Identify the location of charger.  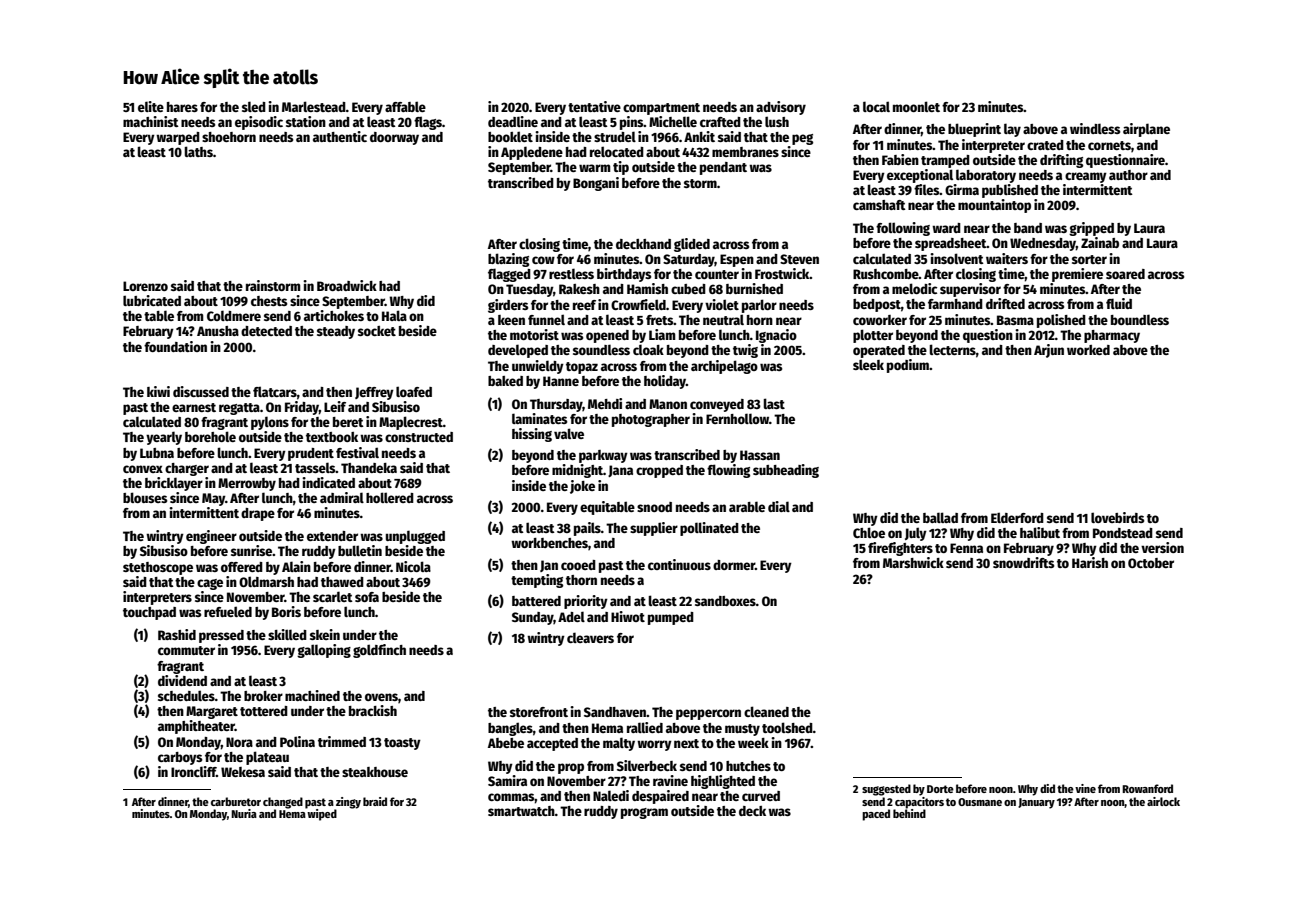
(187, 469).
